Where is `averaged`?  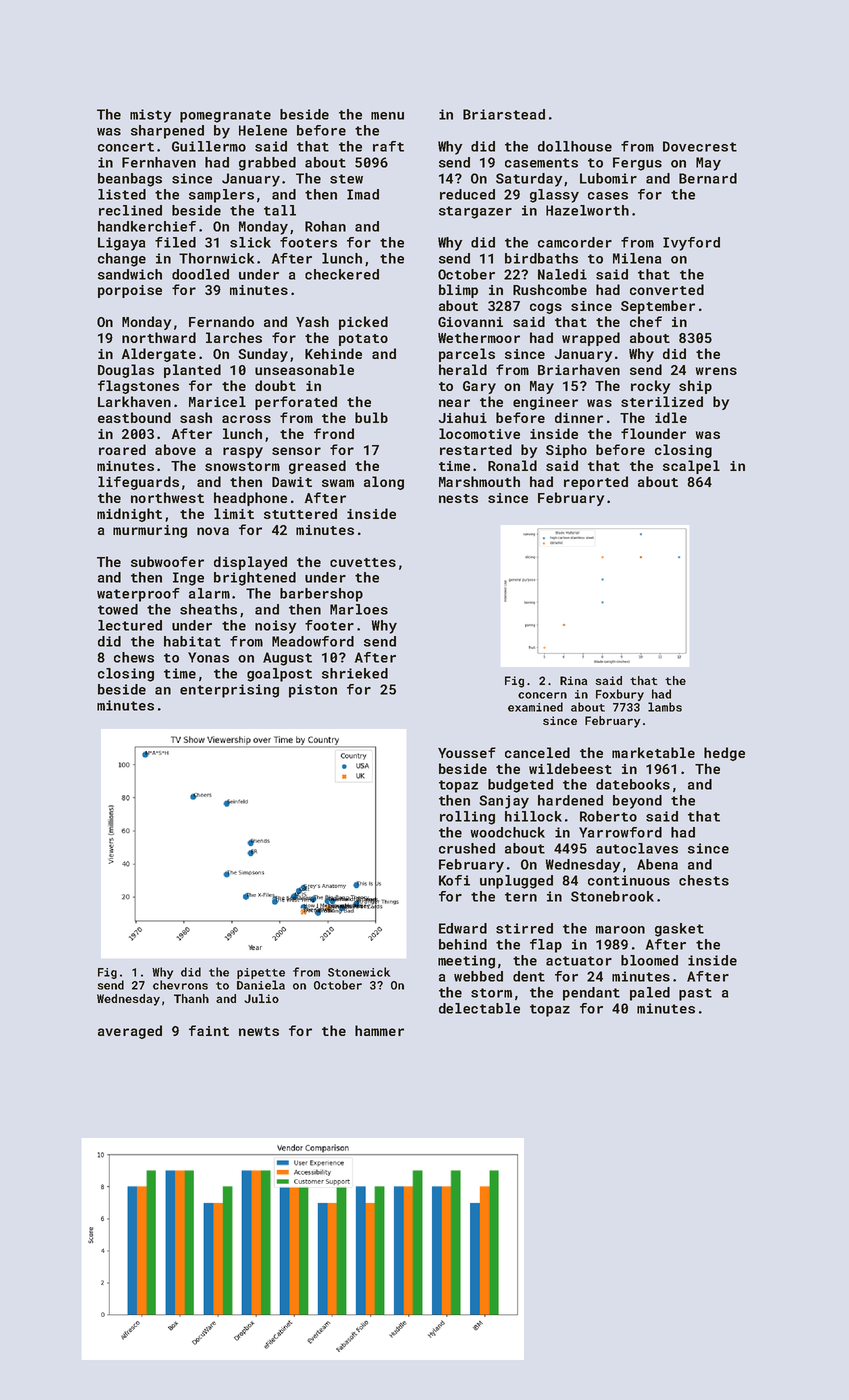 averaged is located at coordinates (130, 1032).
